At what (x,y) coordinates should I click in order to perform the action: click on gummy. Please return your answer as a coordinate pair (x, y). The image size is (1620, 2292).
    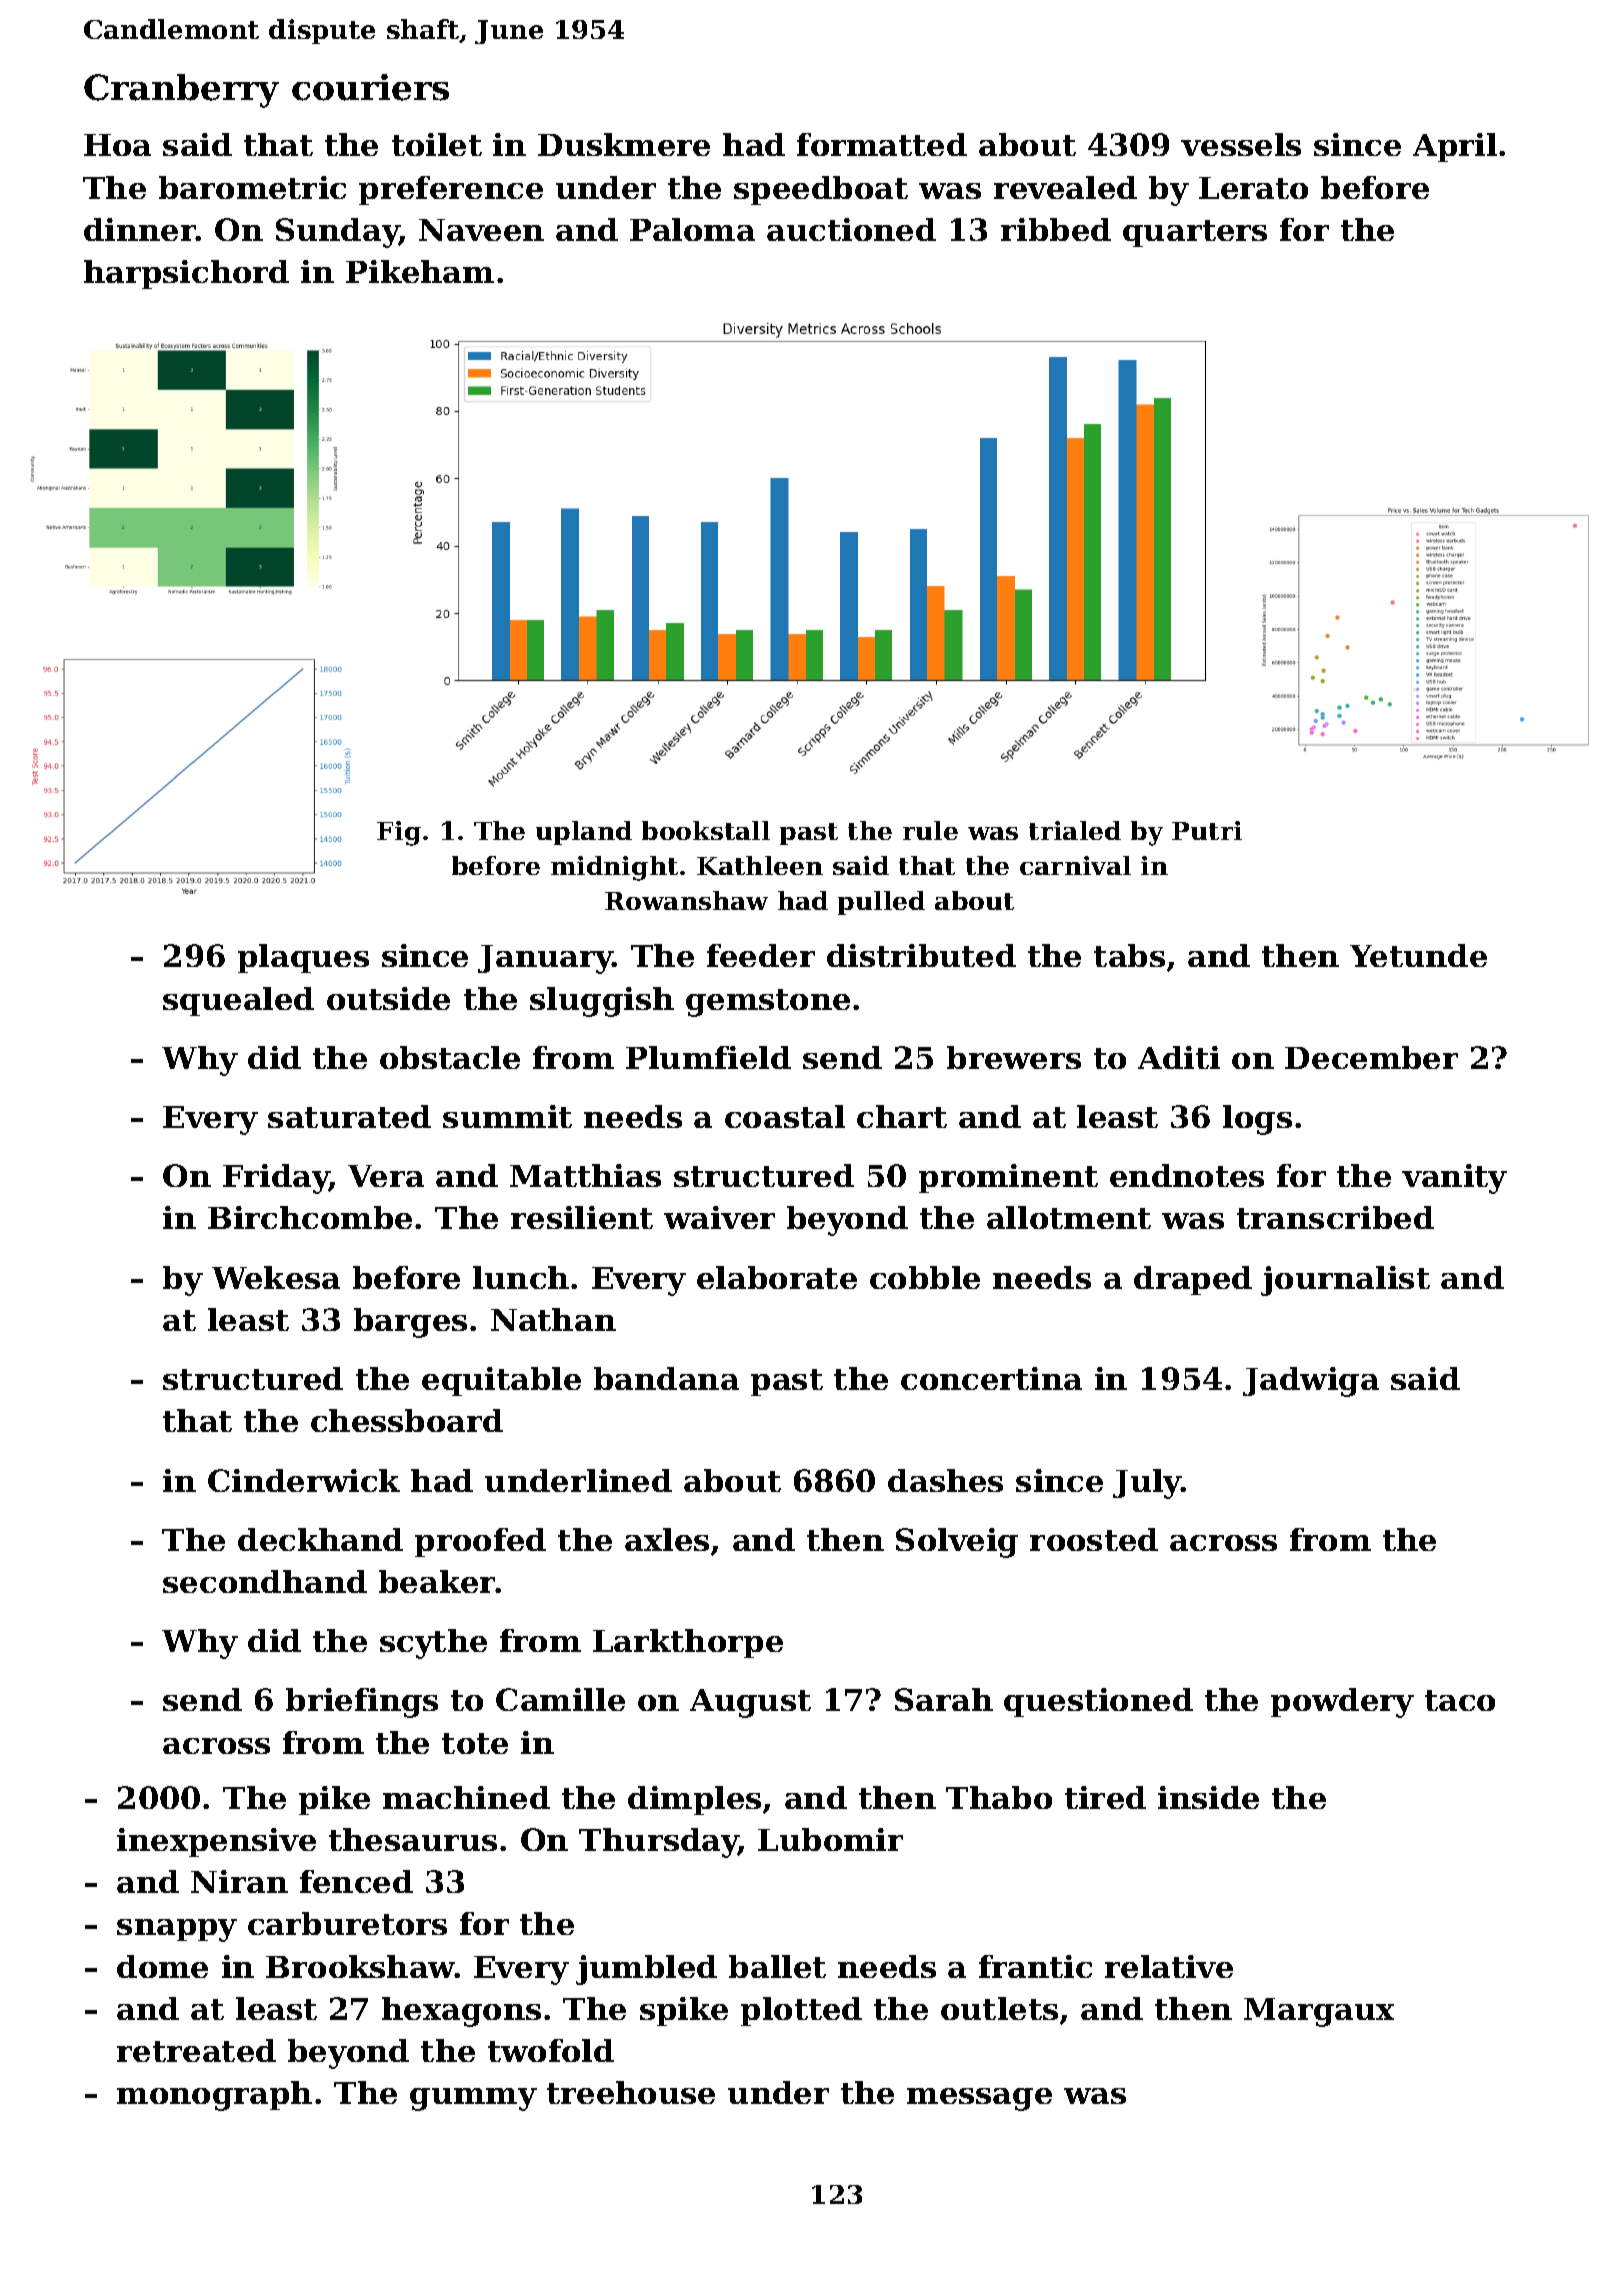
    Looking at the image, I should click on (473, 2099).
